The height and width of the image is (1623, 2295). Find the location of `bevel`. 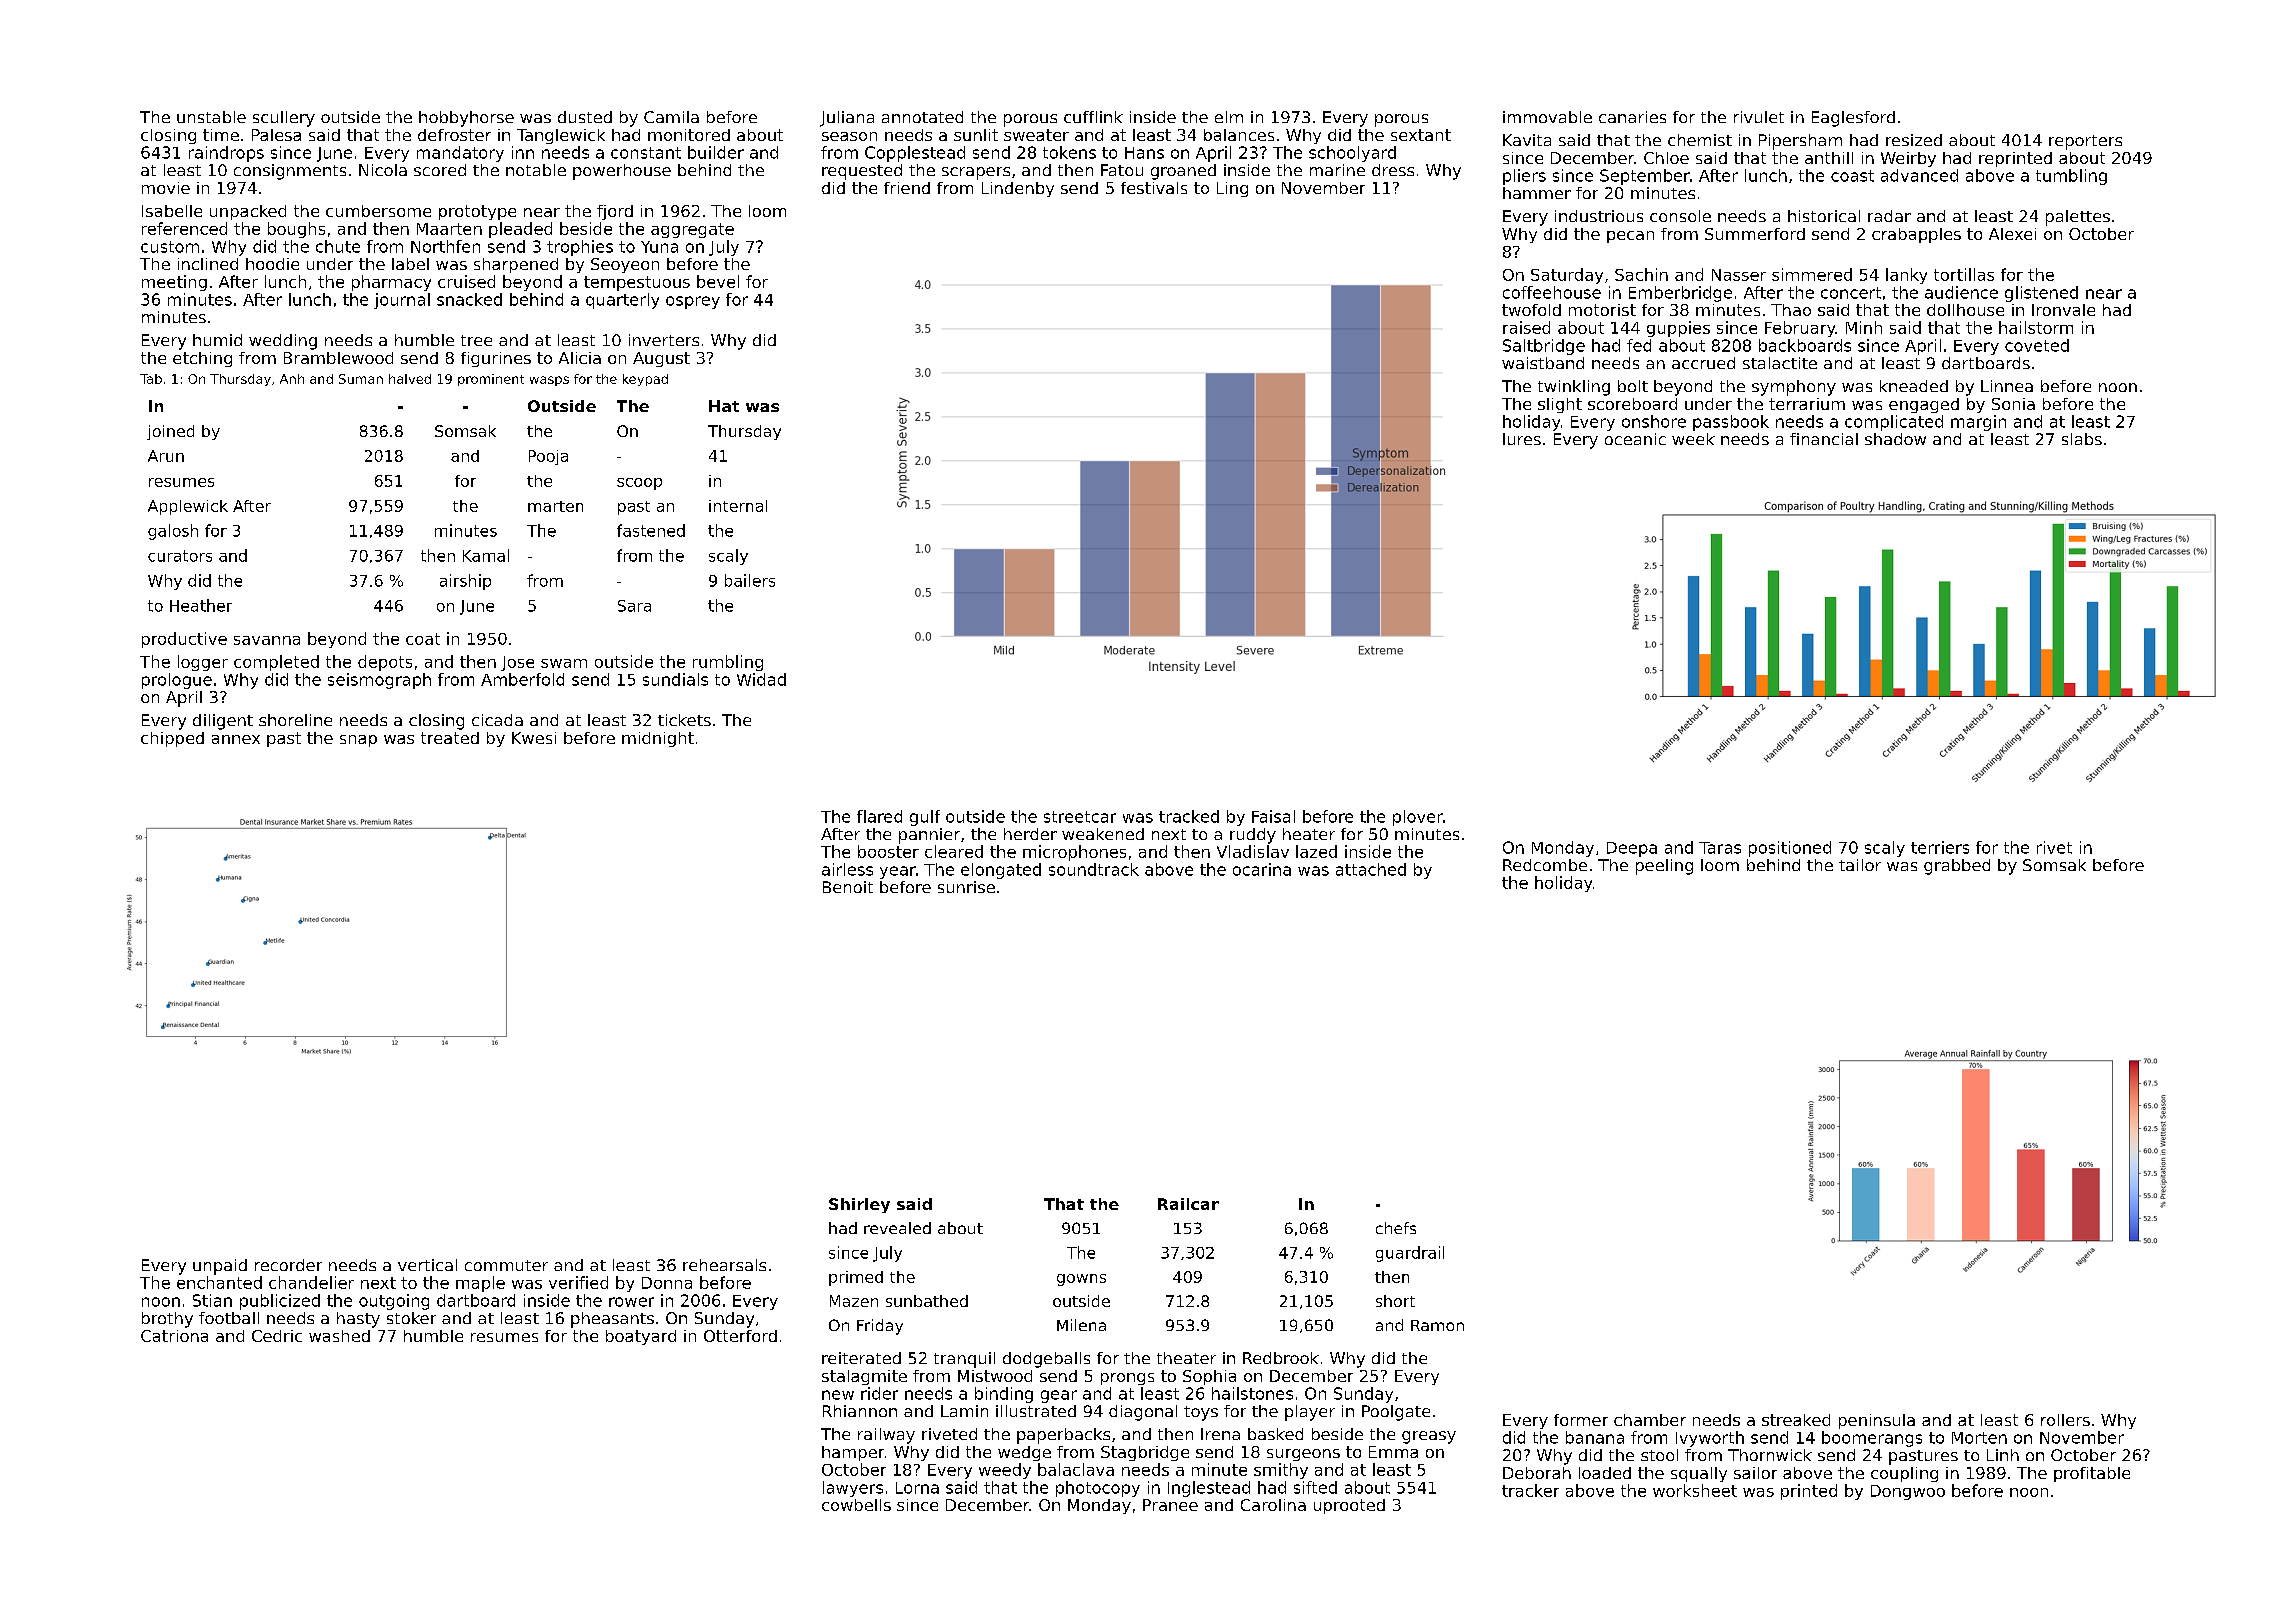

bevel is located at coordinates (718, 281).
